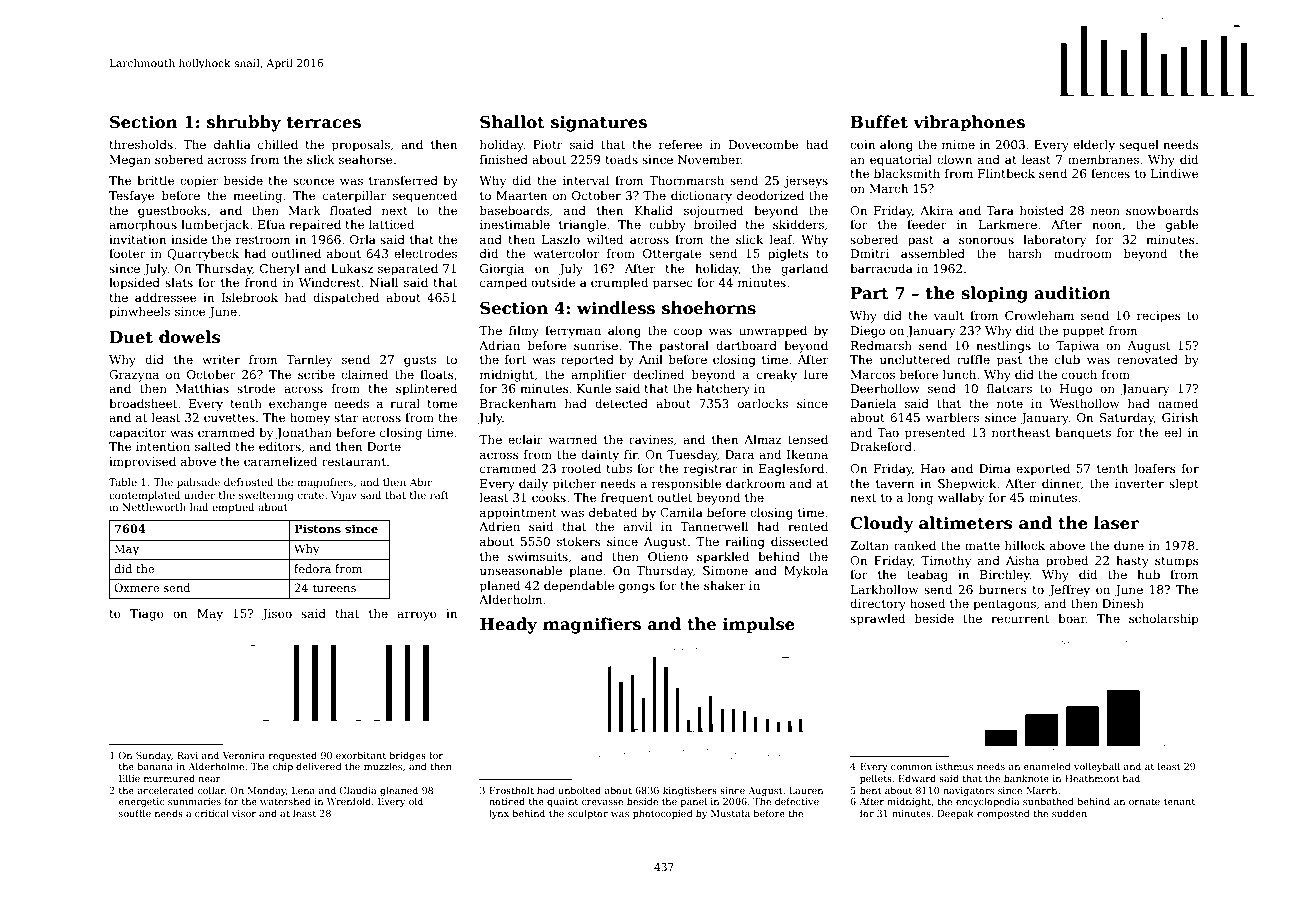 Image resolution: width=1308 pixels, height=924 pixels. Describe the element at coordinates (1054, 241) in the screenshot. I see `laboratory` at that location.
